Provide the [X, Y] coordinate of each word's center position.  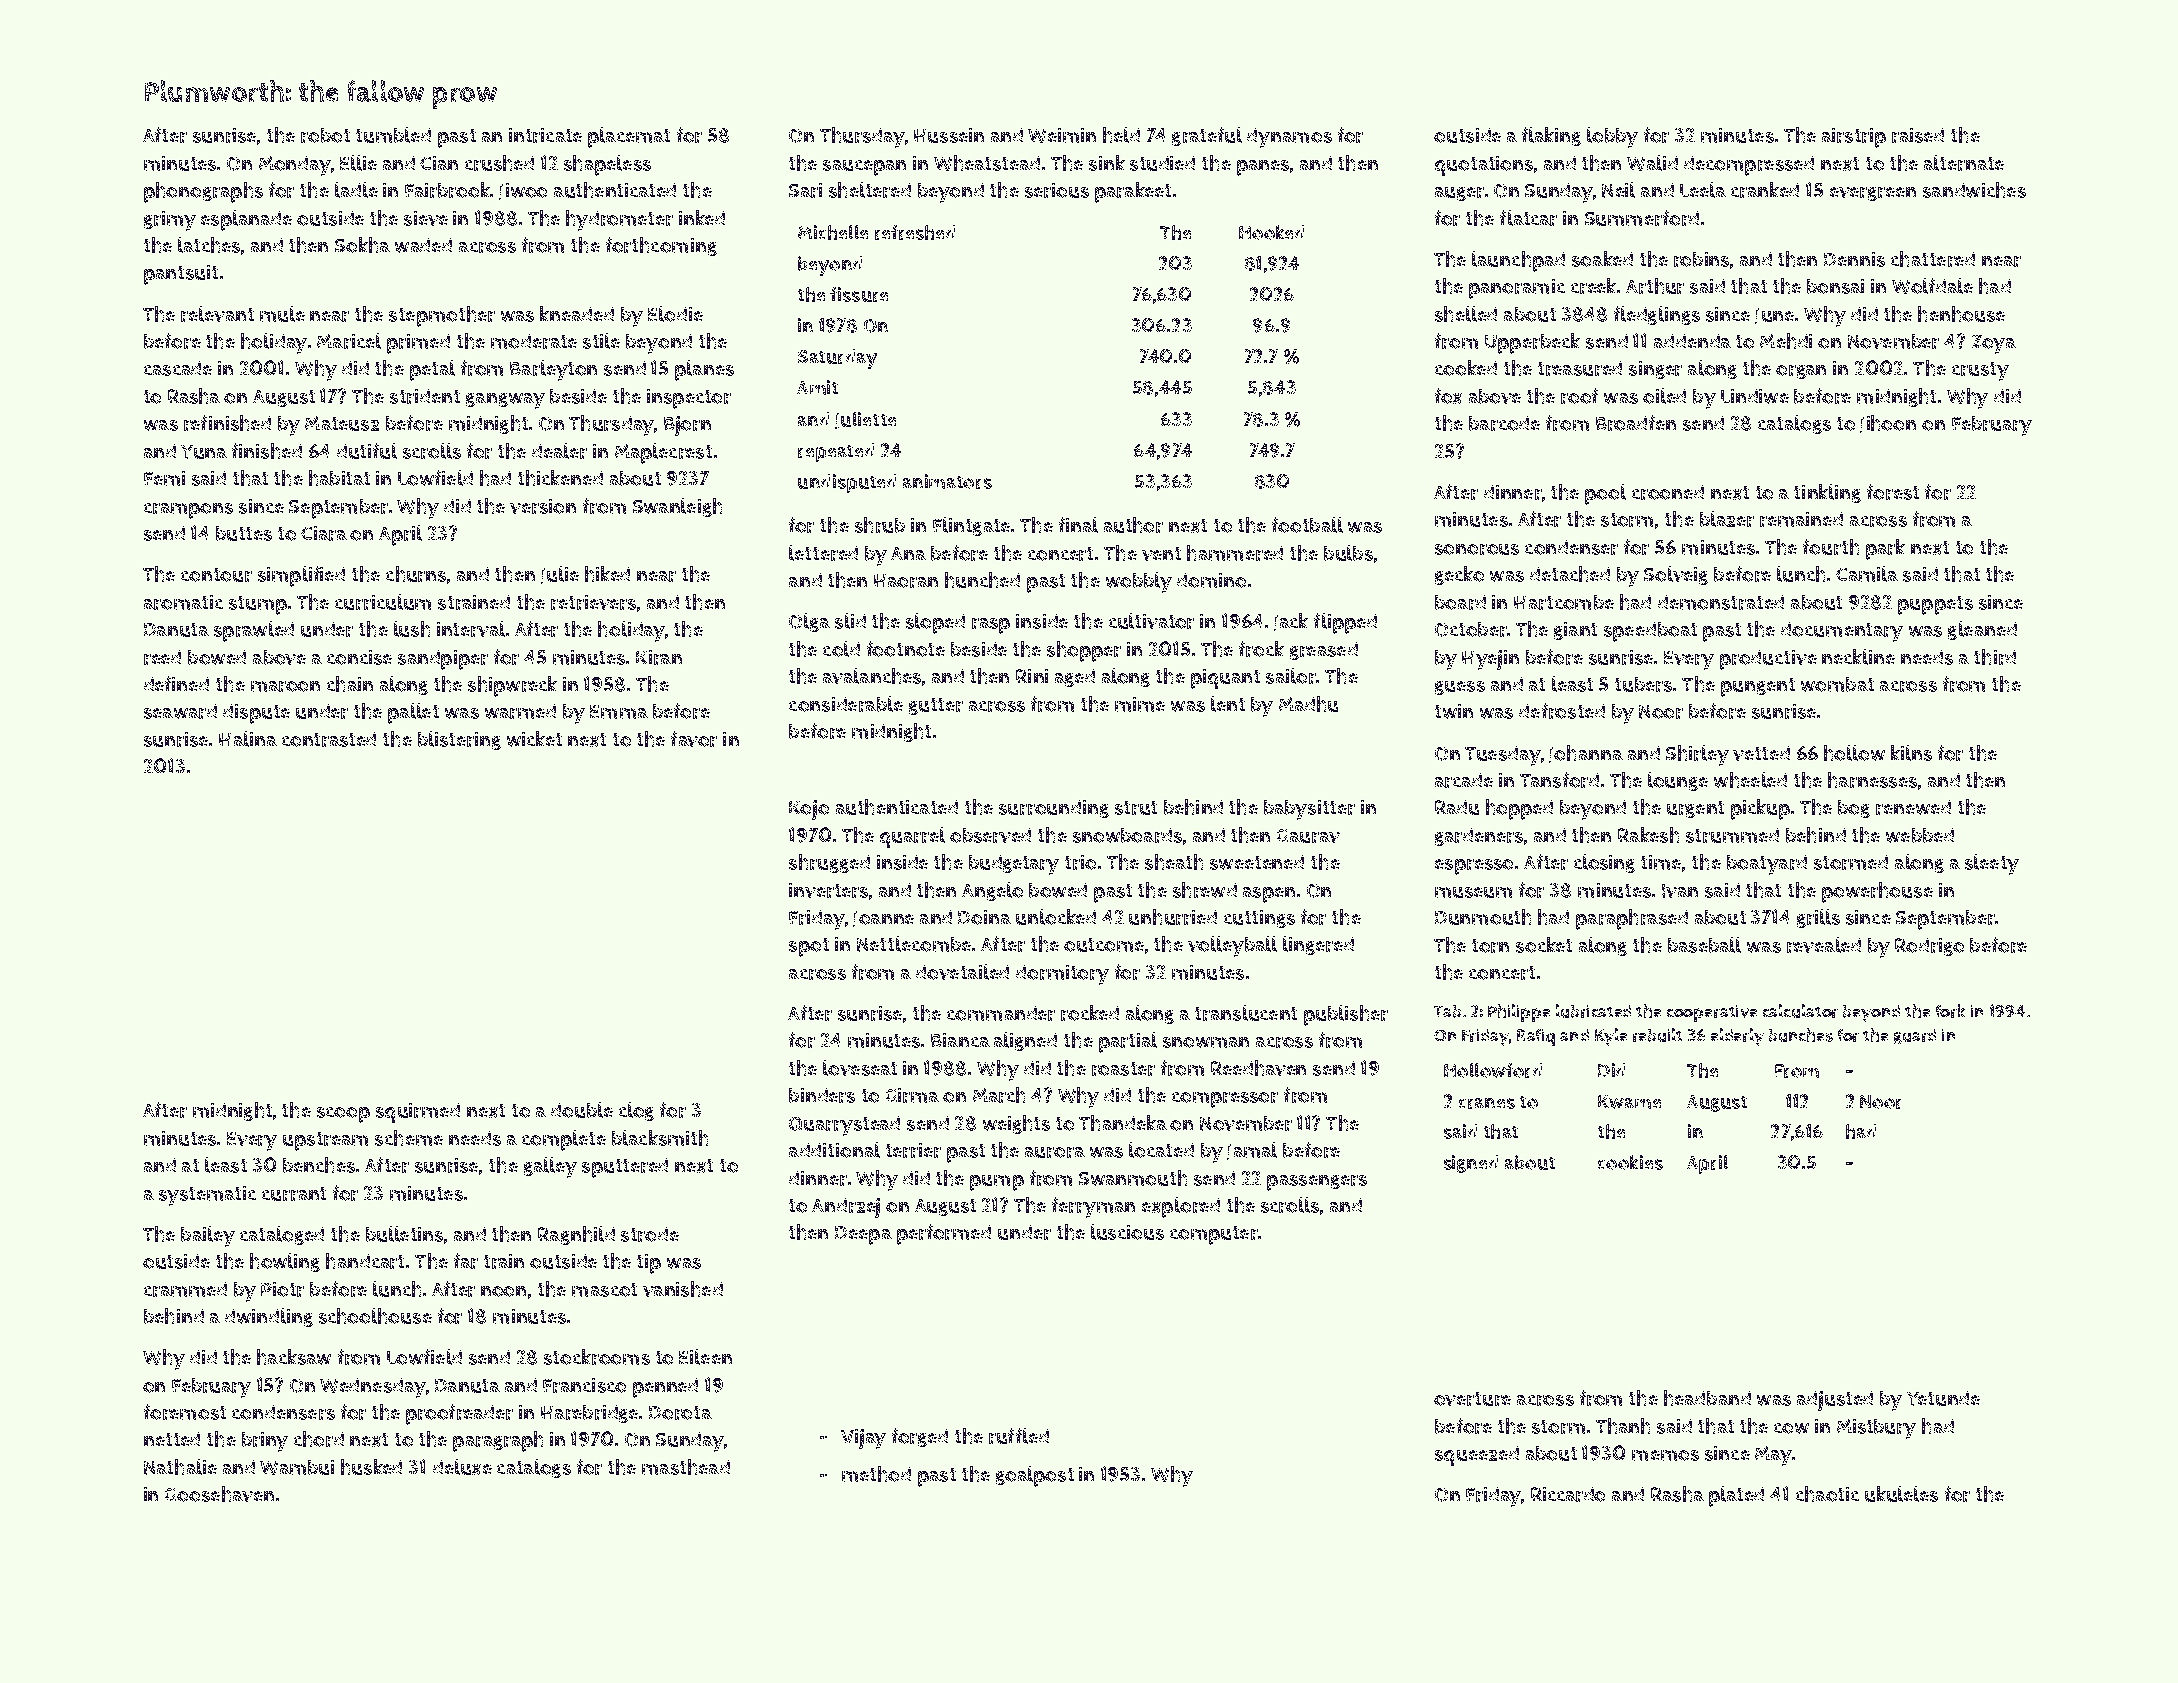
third [1995, 657]
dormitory [1062, 975]
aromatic [183, 602]
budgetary [1014, 865]
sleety [1992, 864]
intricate [545, 135]
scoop [343, 1115]
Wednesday [372, 1388]
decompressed [1749, 166]
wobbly [1139, 582]
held [1121, 135]
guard [1915, 1036]
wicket [534, 739]
